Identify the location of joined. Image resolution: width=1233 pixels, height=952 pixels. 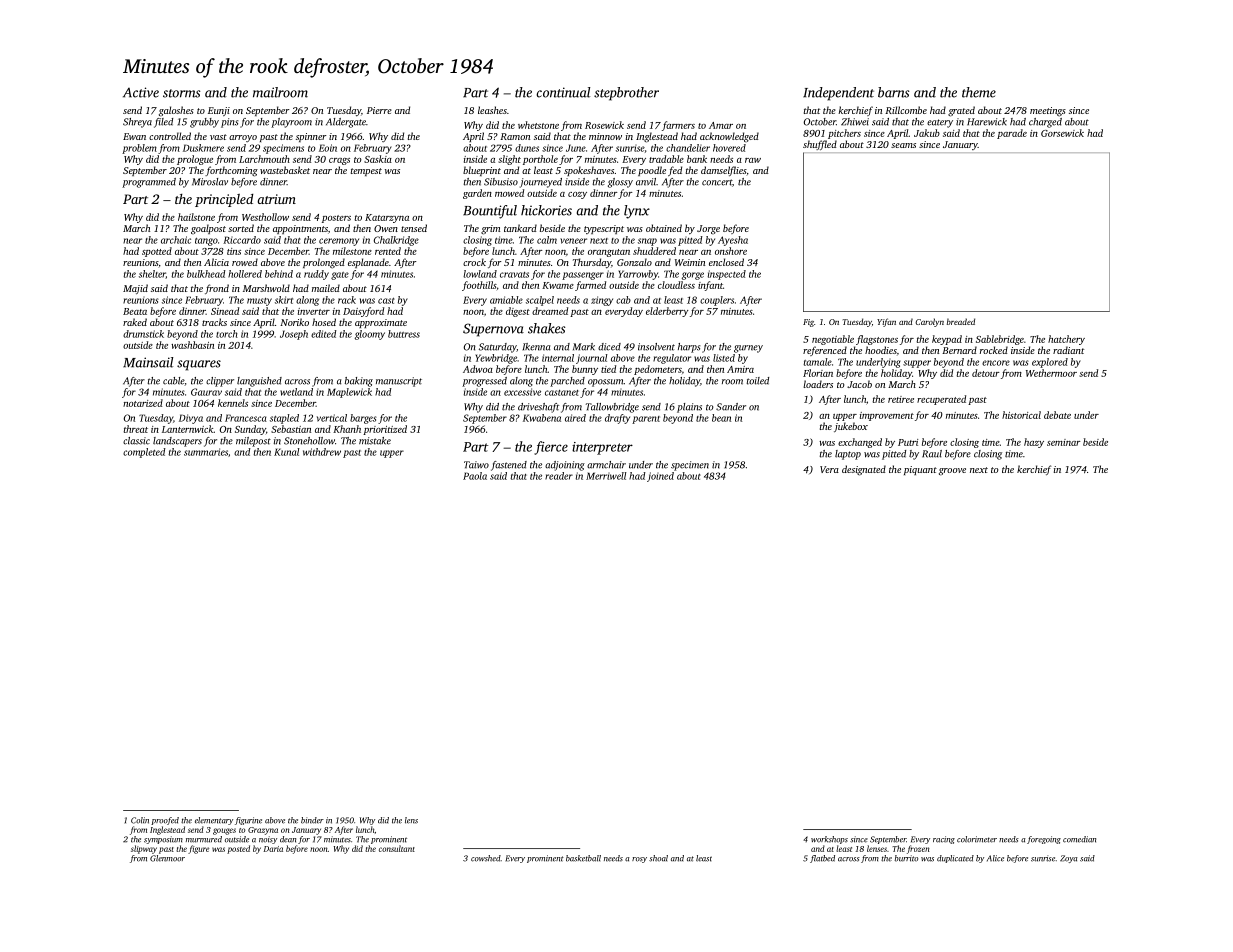
(660, 477).
